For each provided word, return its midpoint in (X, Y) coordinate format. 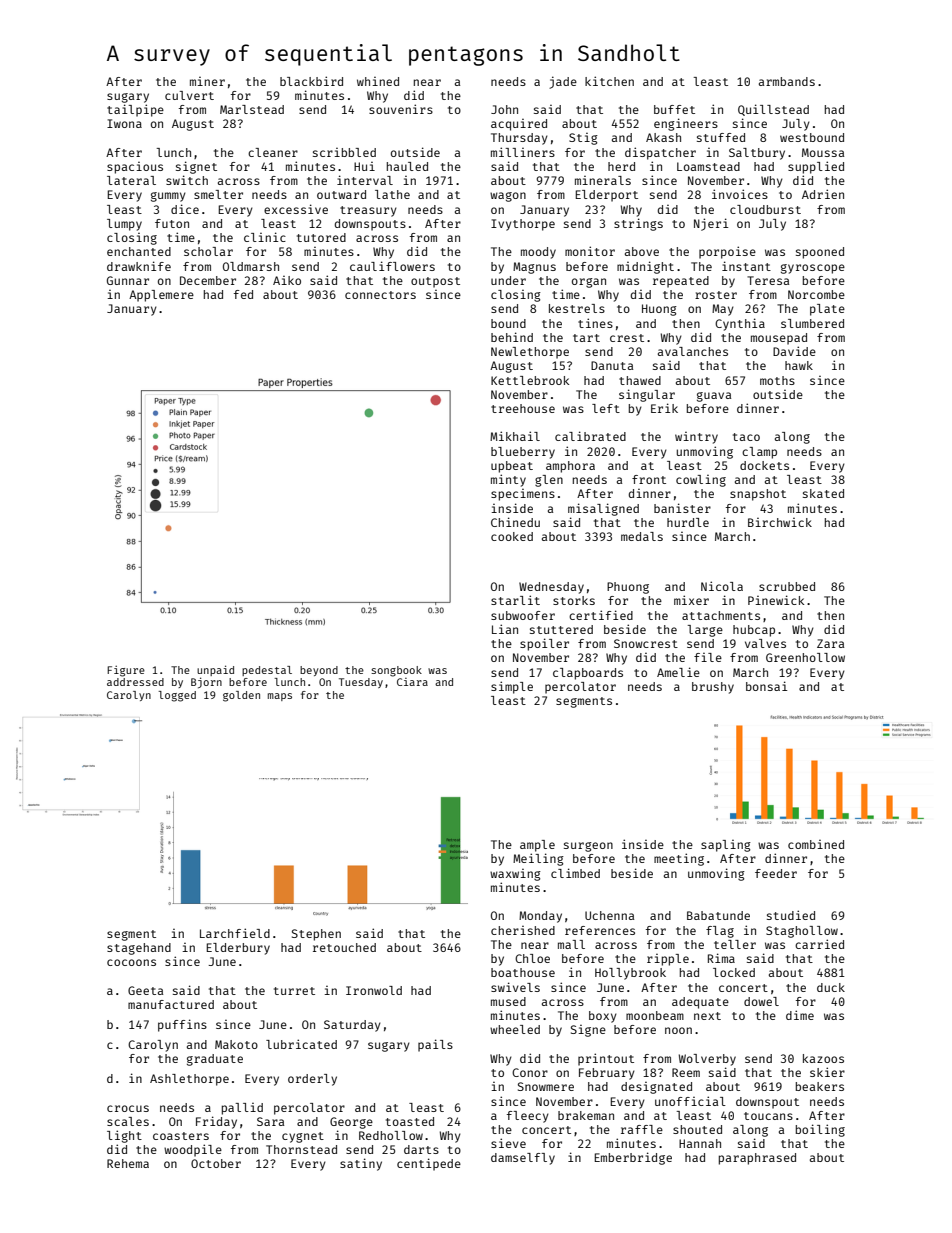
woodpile (193, 1150)
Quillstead (773, 110)
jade (563, 82)
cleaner (273, 152)
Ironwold (374, 990)
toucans (768, 1116)
